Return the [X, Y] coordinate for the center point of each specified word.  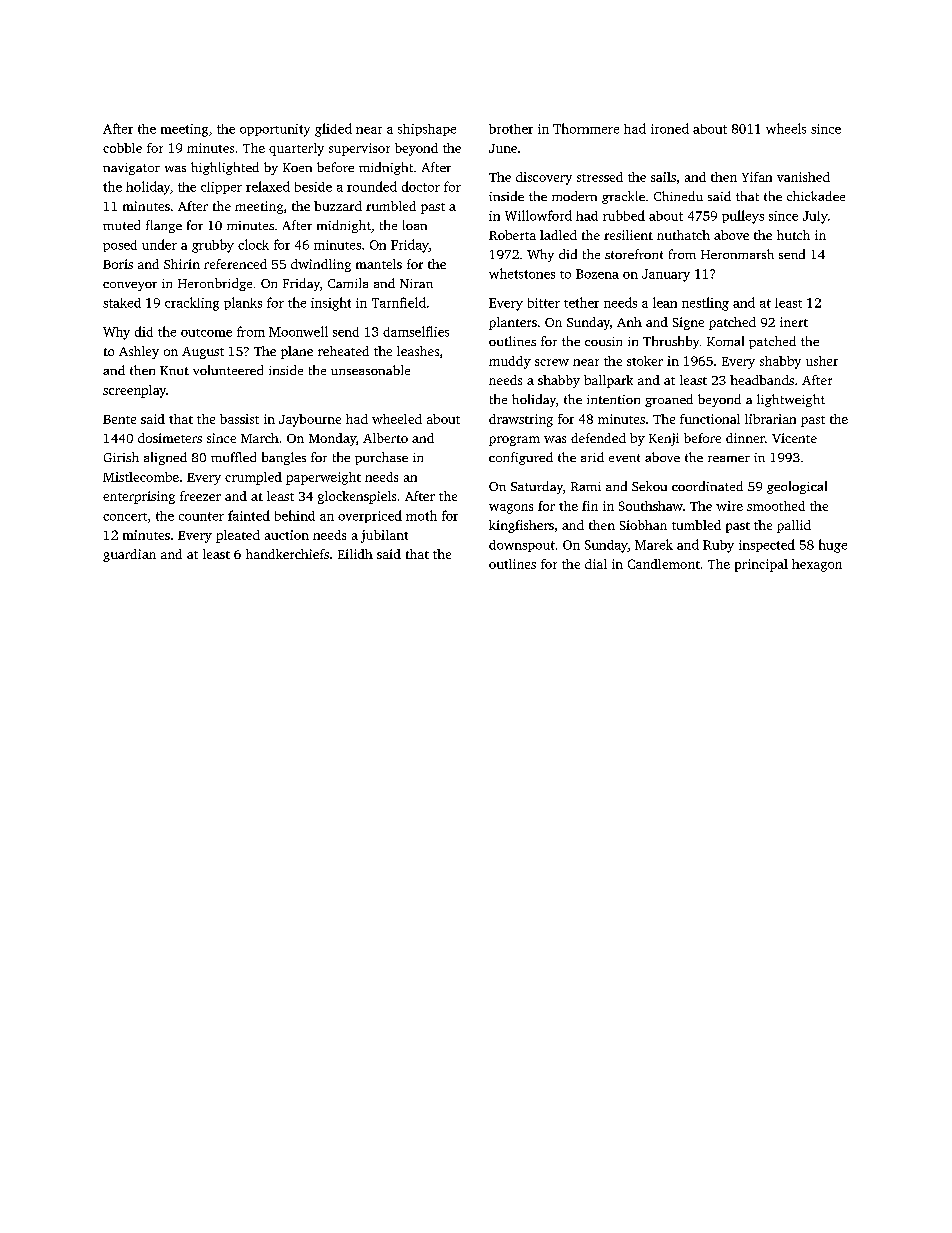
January [666, 275]
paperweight [323, 478]
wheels [786, 128]
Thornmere [586, 128]
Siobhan [643, 525]
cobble [122, 148]
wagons [511, 509]
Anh [629, 322]
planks [243, 303]
